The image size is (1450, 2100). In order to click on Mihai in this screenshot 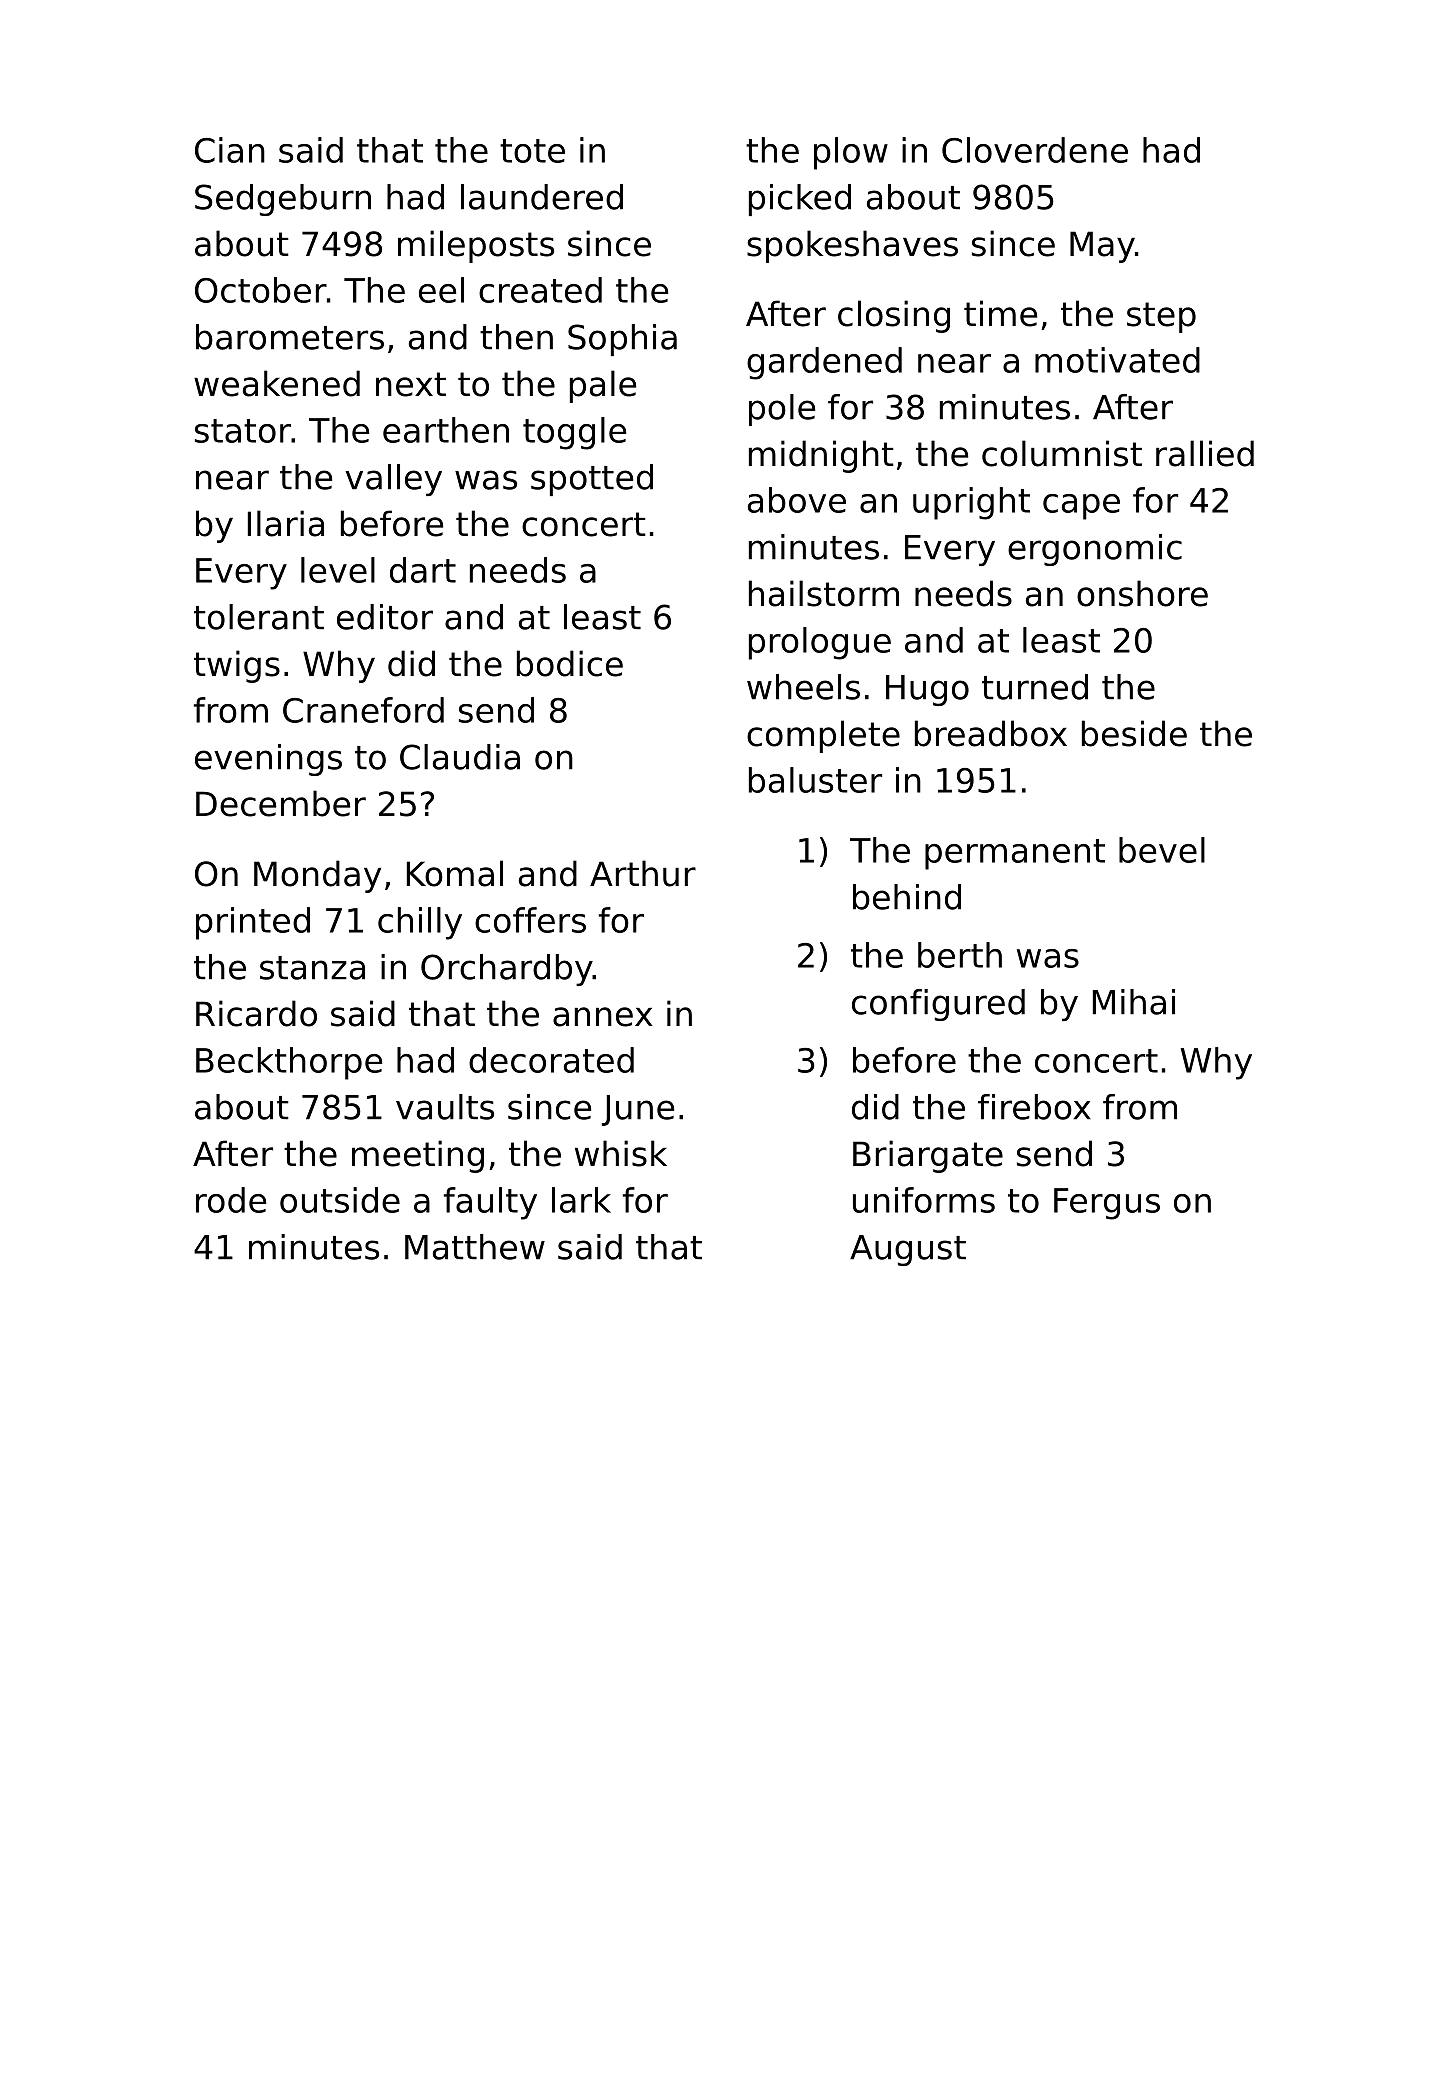, I will do `click(1134, 1002)`.
